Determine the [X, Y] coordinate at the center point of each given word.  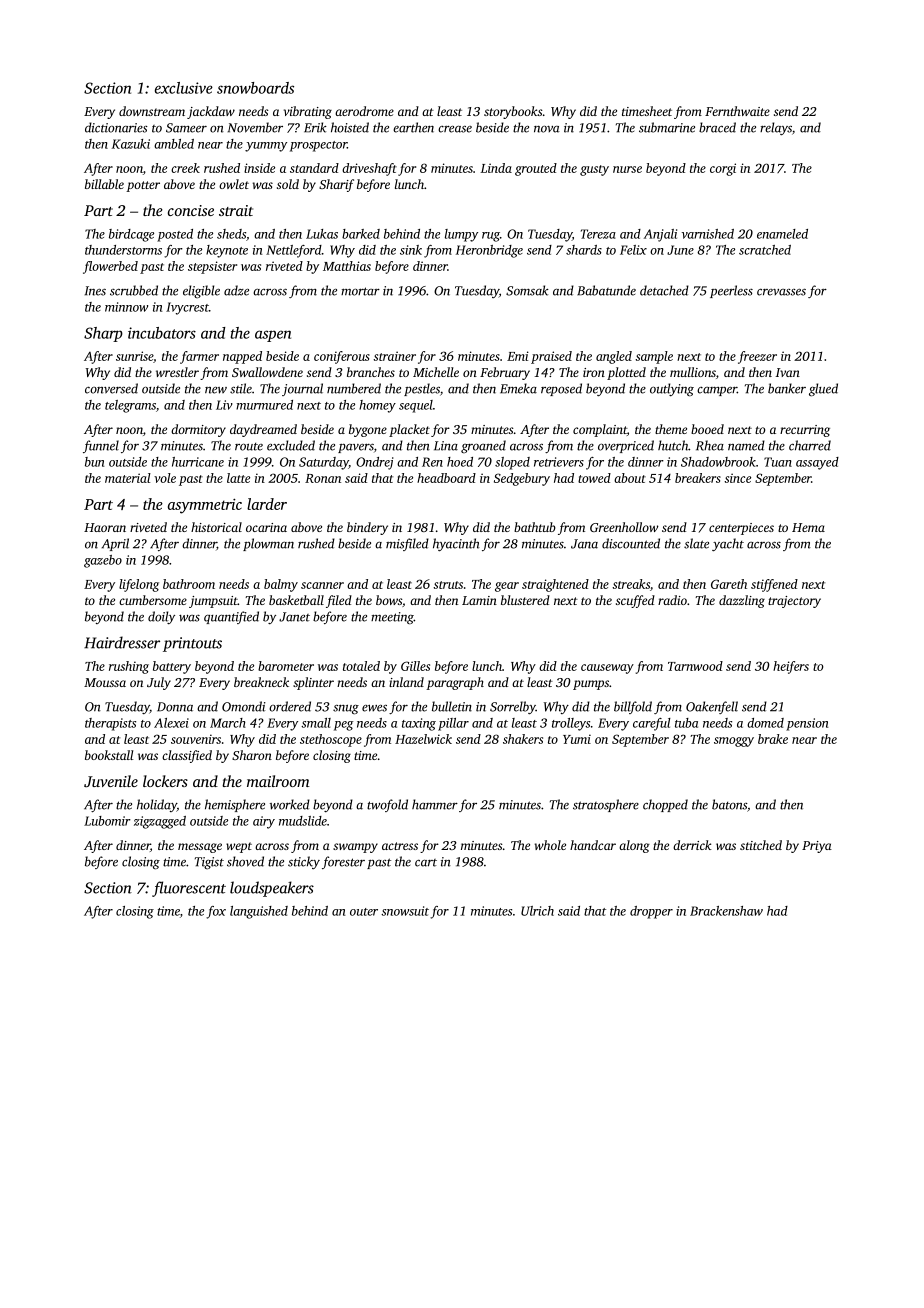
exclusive [184, 88]
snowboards [255, 88]
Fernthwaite [737, 111]
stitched [761, 845]
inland [406, 682]
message [200, 848]
